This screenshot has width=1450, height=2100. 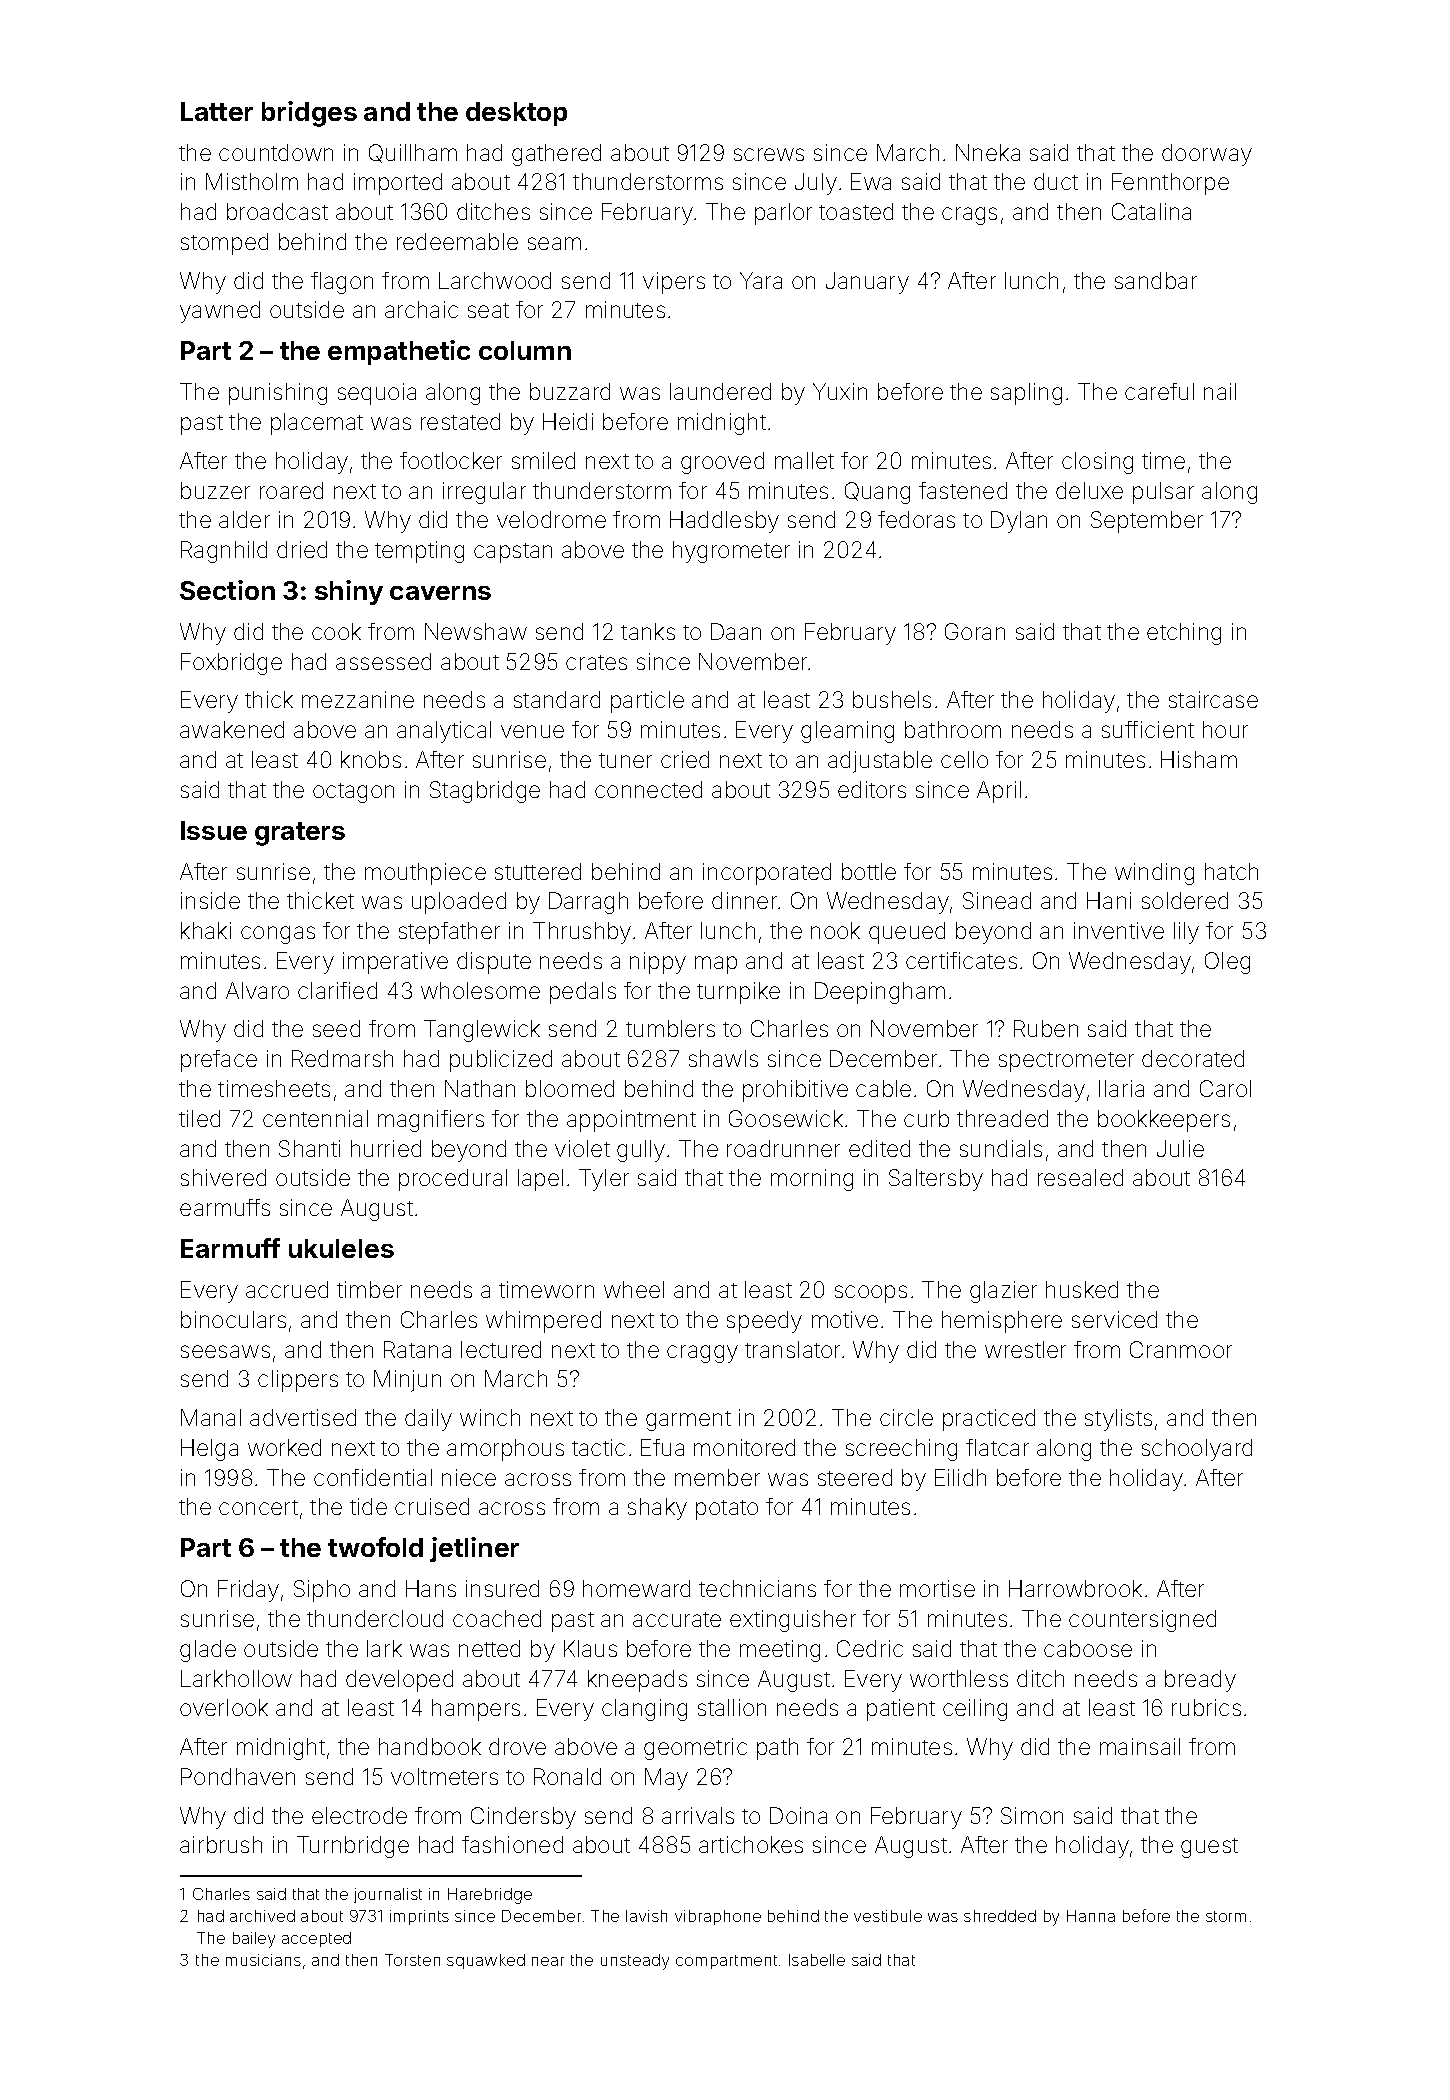 What do you see at coordinates (309, 1148) in the screenshot?
I see `Shanti` at bounding box center [309, 1148].
